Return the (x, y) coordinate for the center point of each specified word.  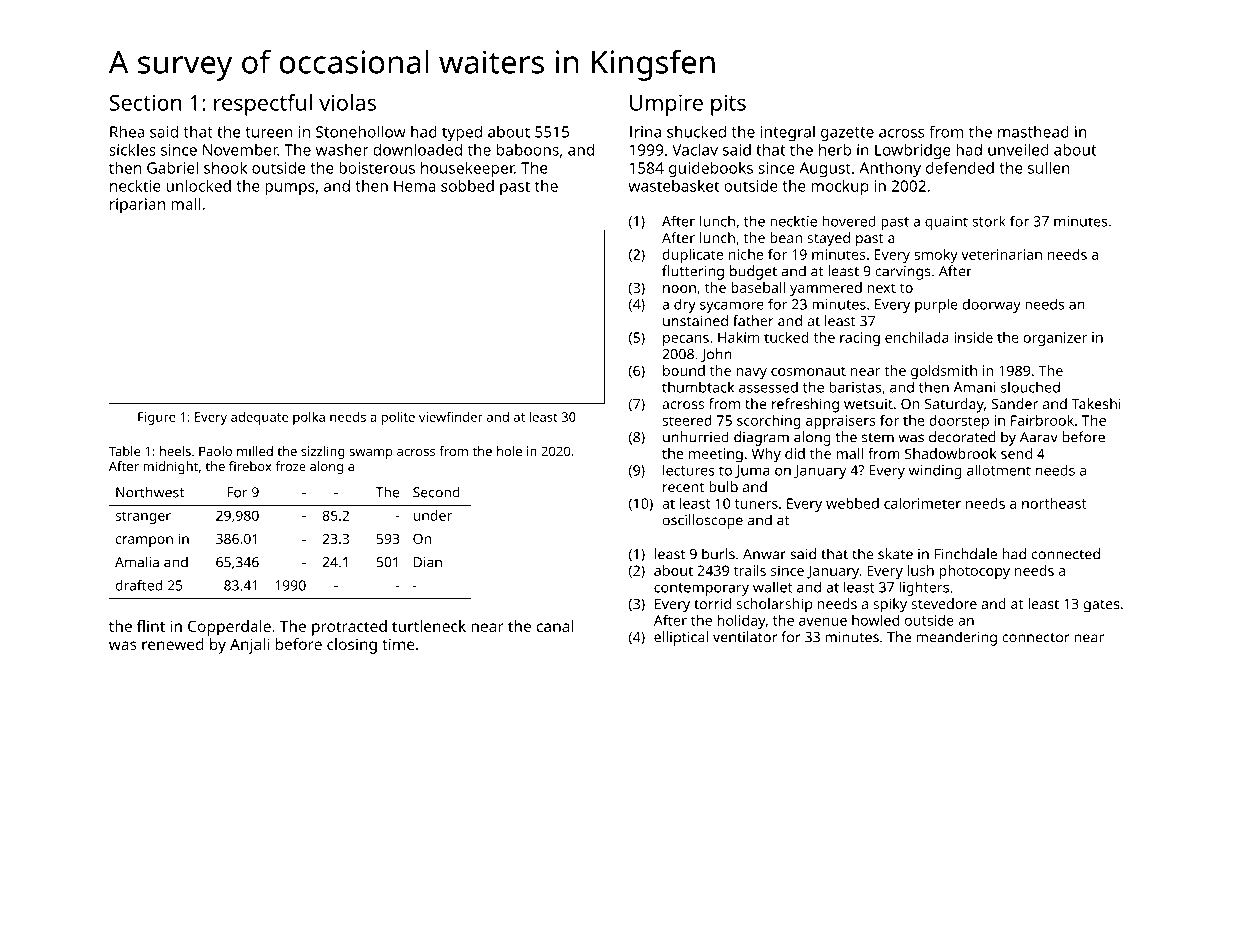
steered (687, 420)
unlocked (198, 185)
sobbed (467, 186)
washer (342, 150)
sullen (1049, 167)
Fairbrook (1042, 420)
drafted (139, 585)
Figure (157, 418)
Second (436, 492)
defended (960, 167)
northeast (1054, 503)
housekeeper (467, 170)
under (432, 515)
